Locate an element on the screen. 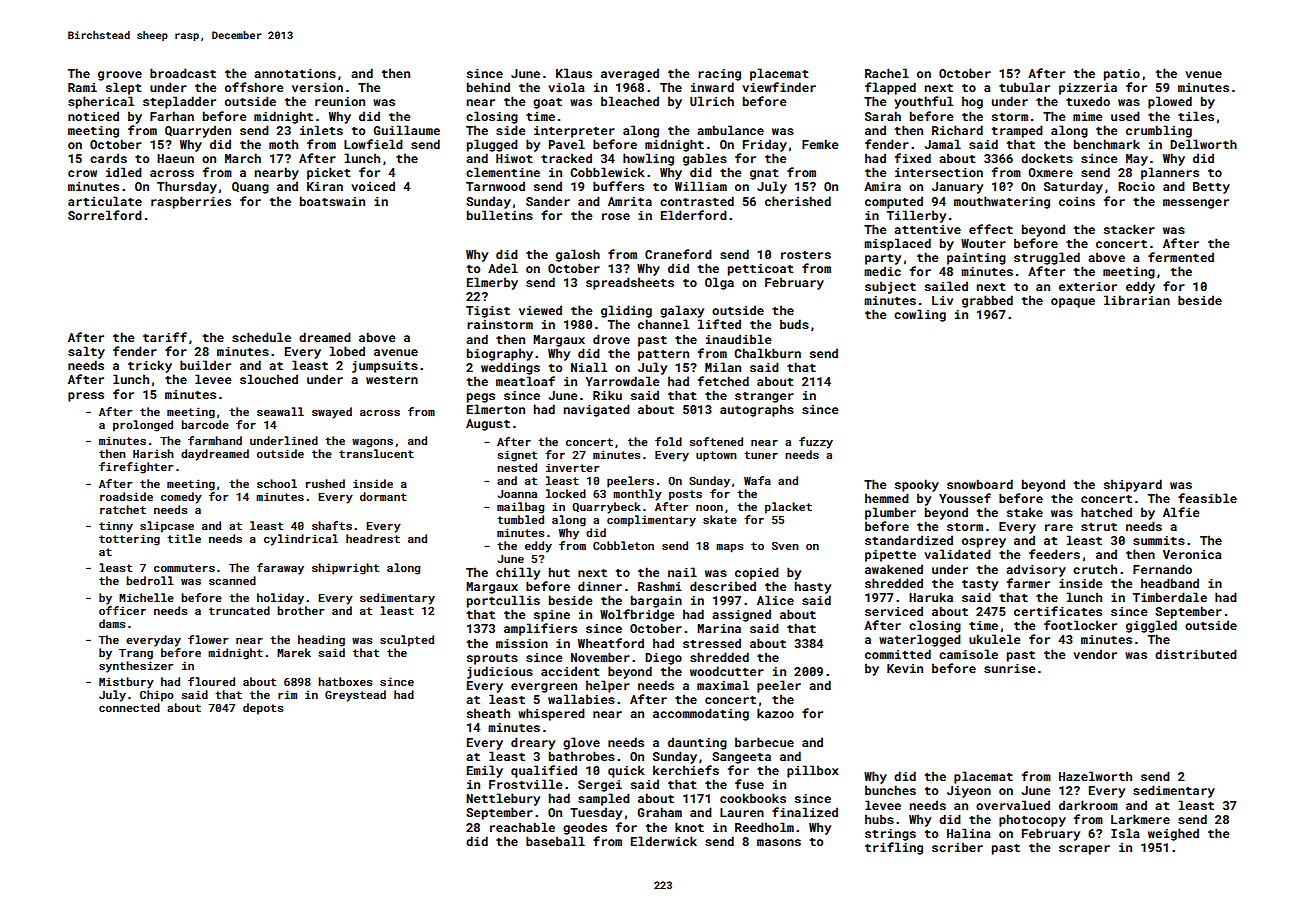  snowboard is located at coordinates (980, 484).
